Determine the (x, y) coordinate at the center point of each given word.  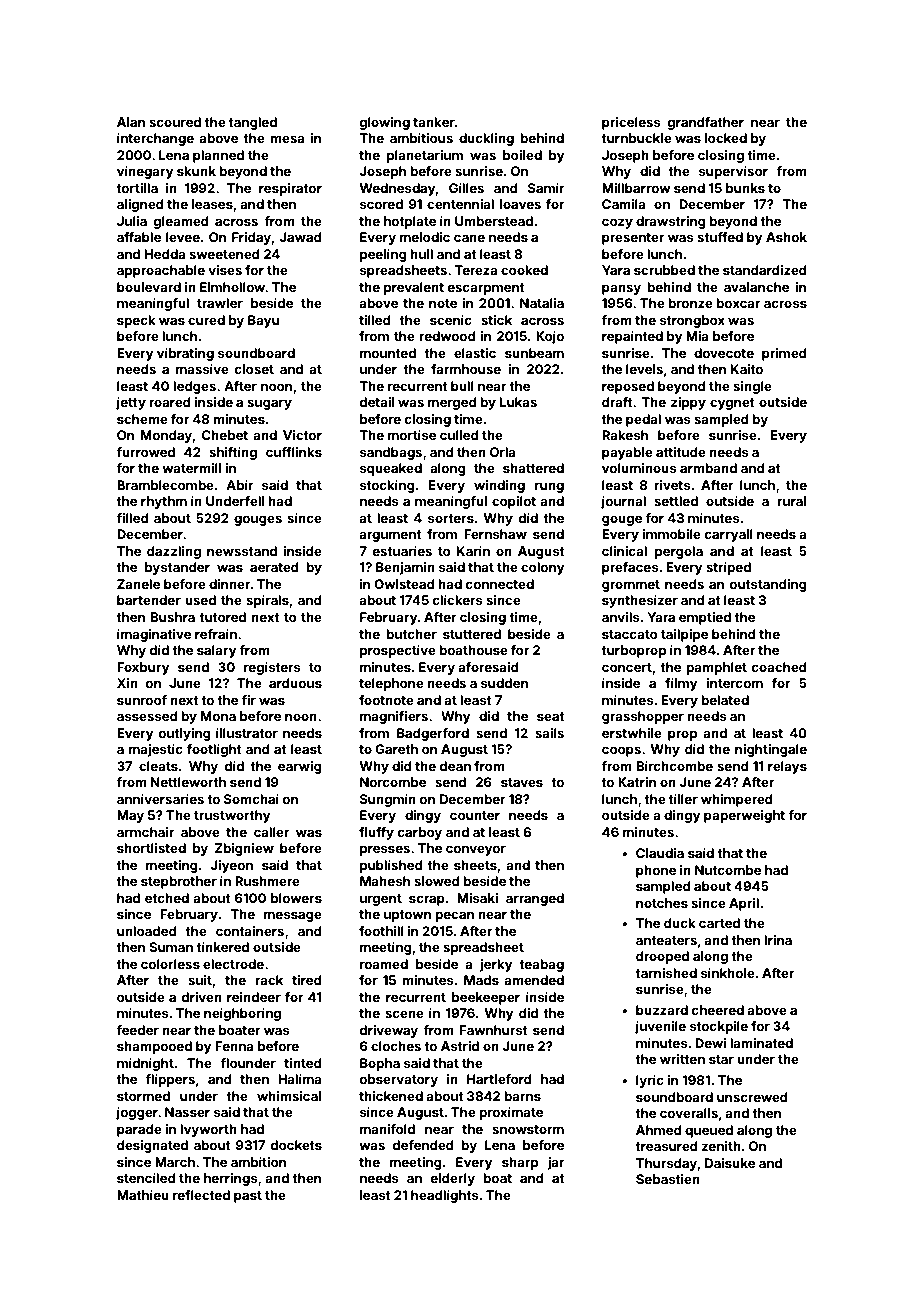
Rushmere (267, 881)
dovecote (724, 353)
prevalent (414, 288)
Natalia (542, 303)
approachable (161, 271)
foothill (381, 931)
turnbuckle (636, 138)
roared (170, 402)
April (744, 904)
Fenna (234, 1046)
